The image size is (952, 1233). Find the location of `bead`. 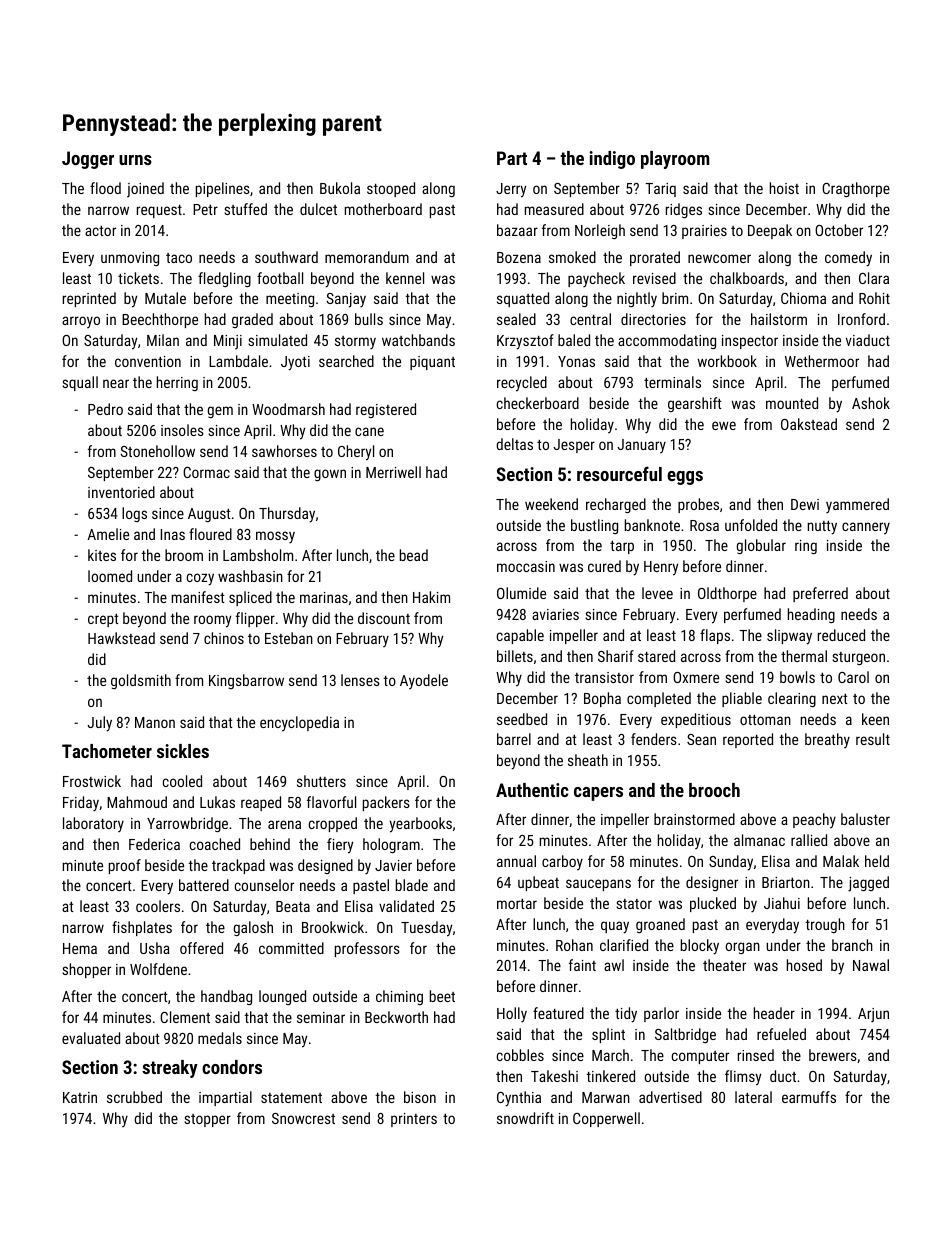

bead is located at coordinates (414, 555).
